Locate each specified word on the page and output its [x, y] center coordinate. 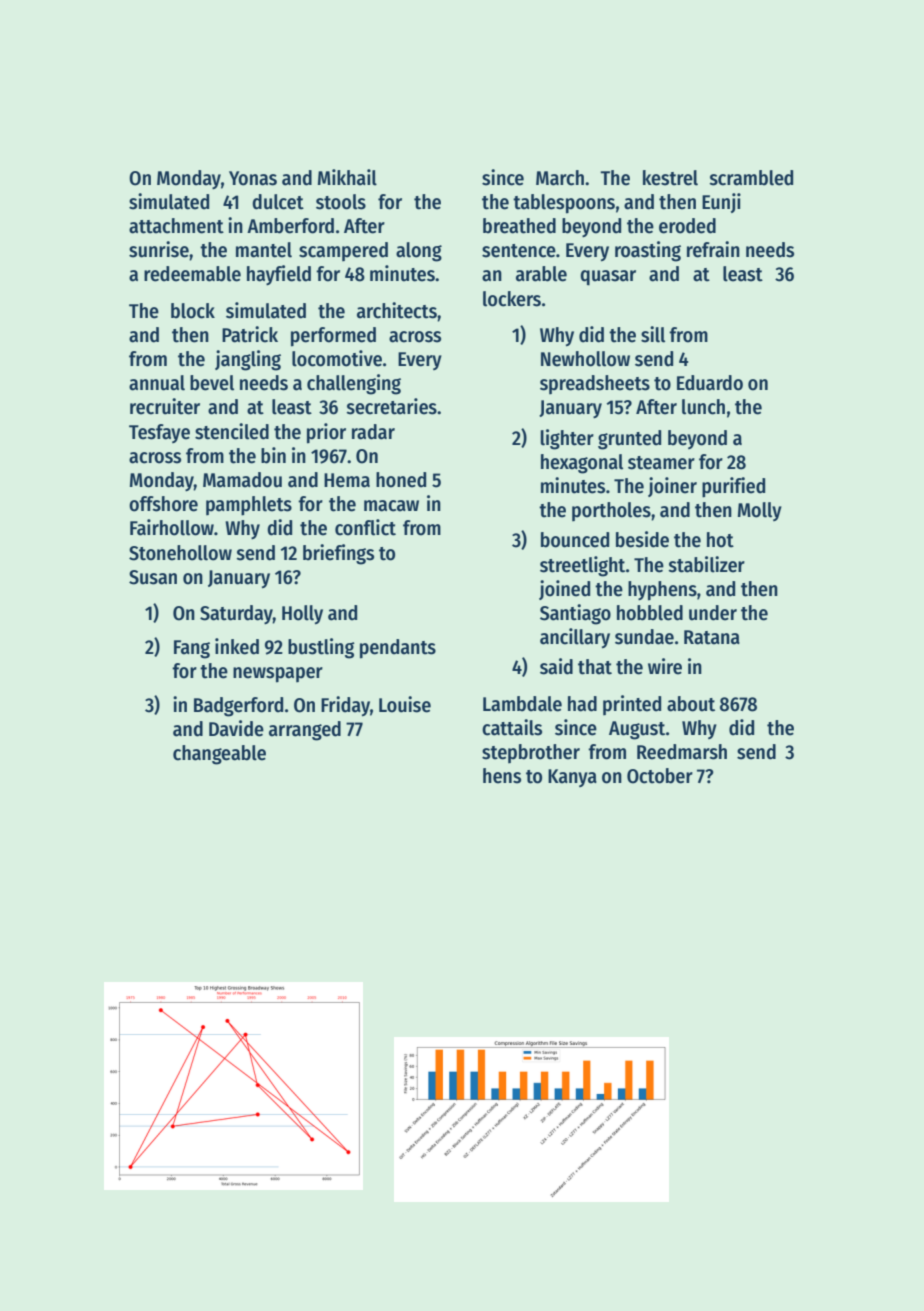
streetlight [582, 566]
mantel [264, 250]
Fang [192, 649]
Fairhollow [172, 527]
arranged [305, 731]
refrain [713, 249]
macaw [391, 506]
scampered [343, 251]
